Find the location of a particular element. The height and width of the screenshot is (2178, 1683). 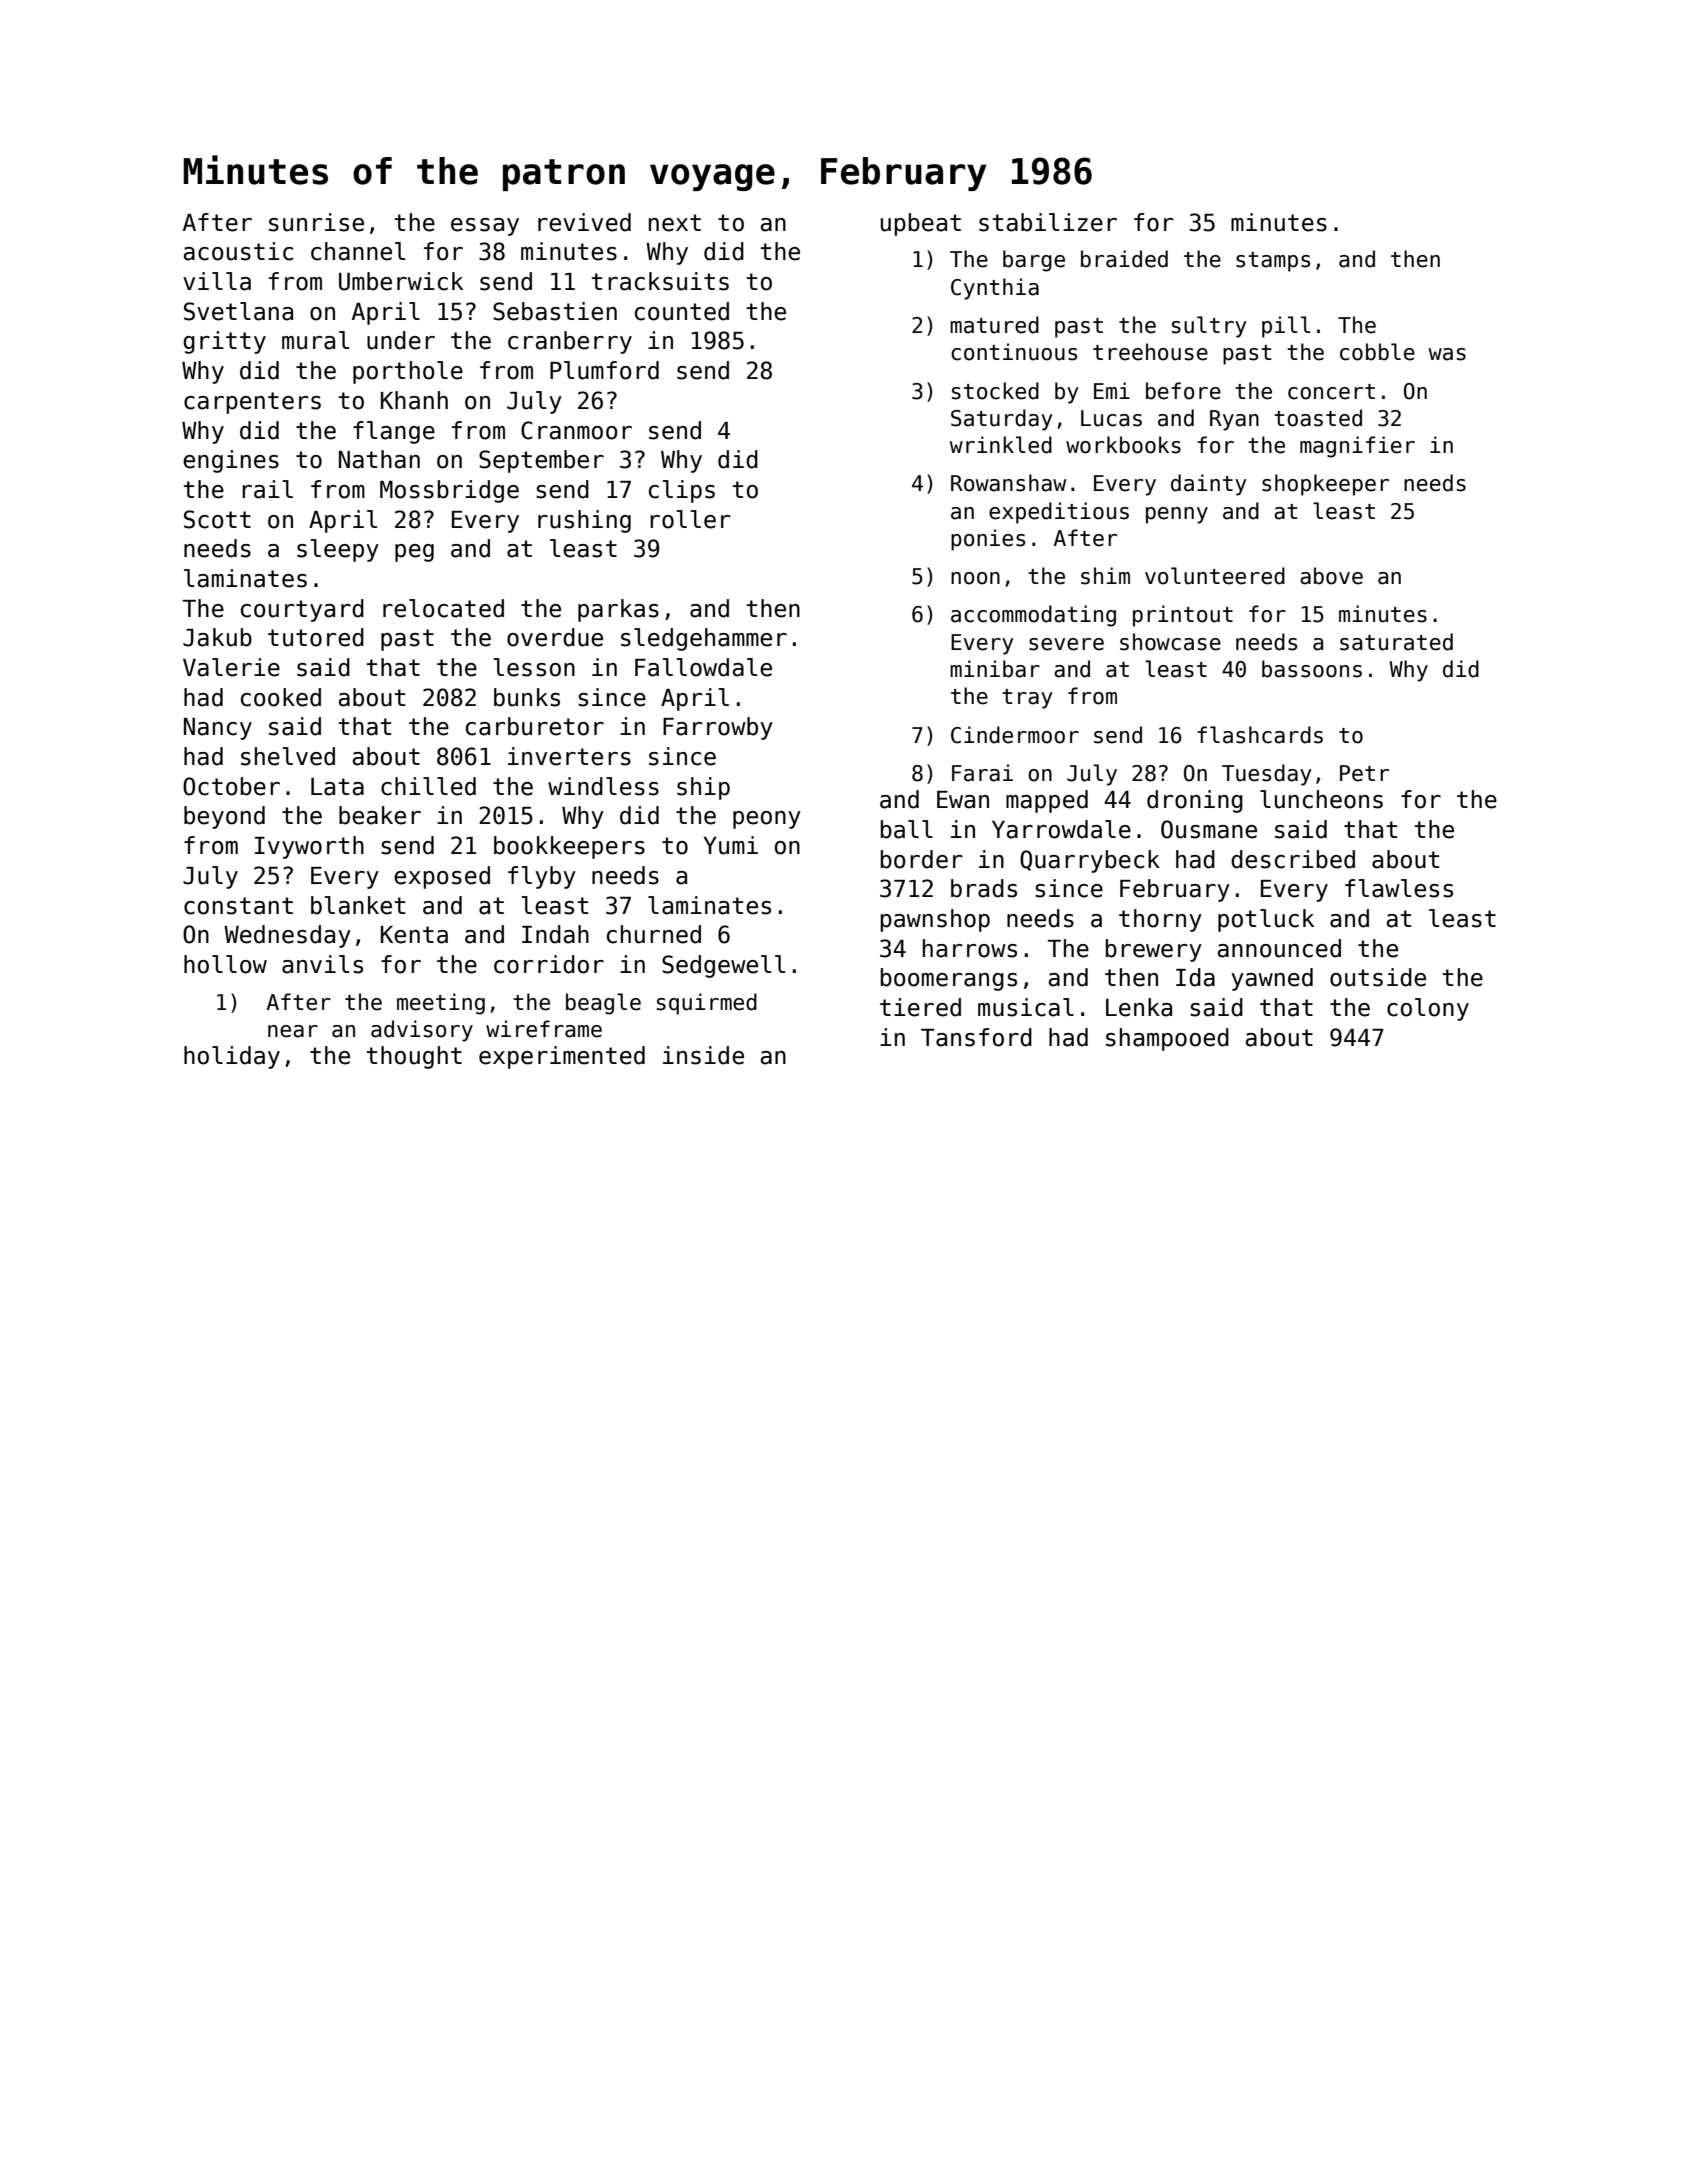

channel is located at coordinates (358, 251).
